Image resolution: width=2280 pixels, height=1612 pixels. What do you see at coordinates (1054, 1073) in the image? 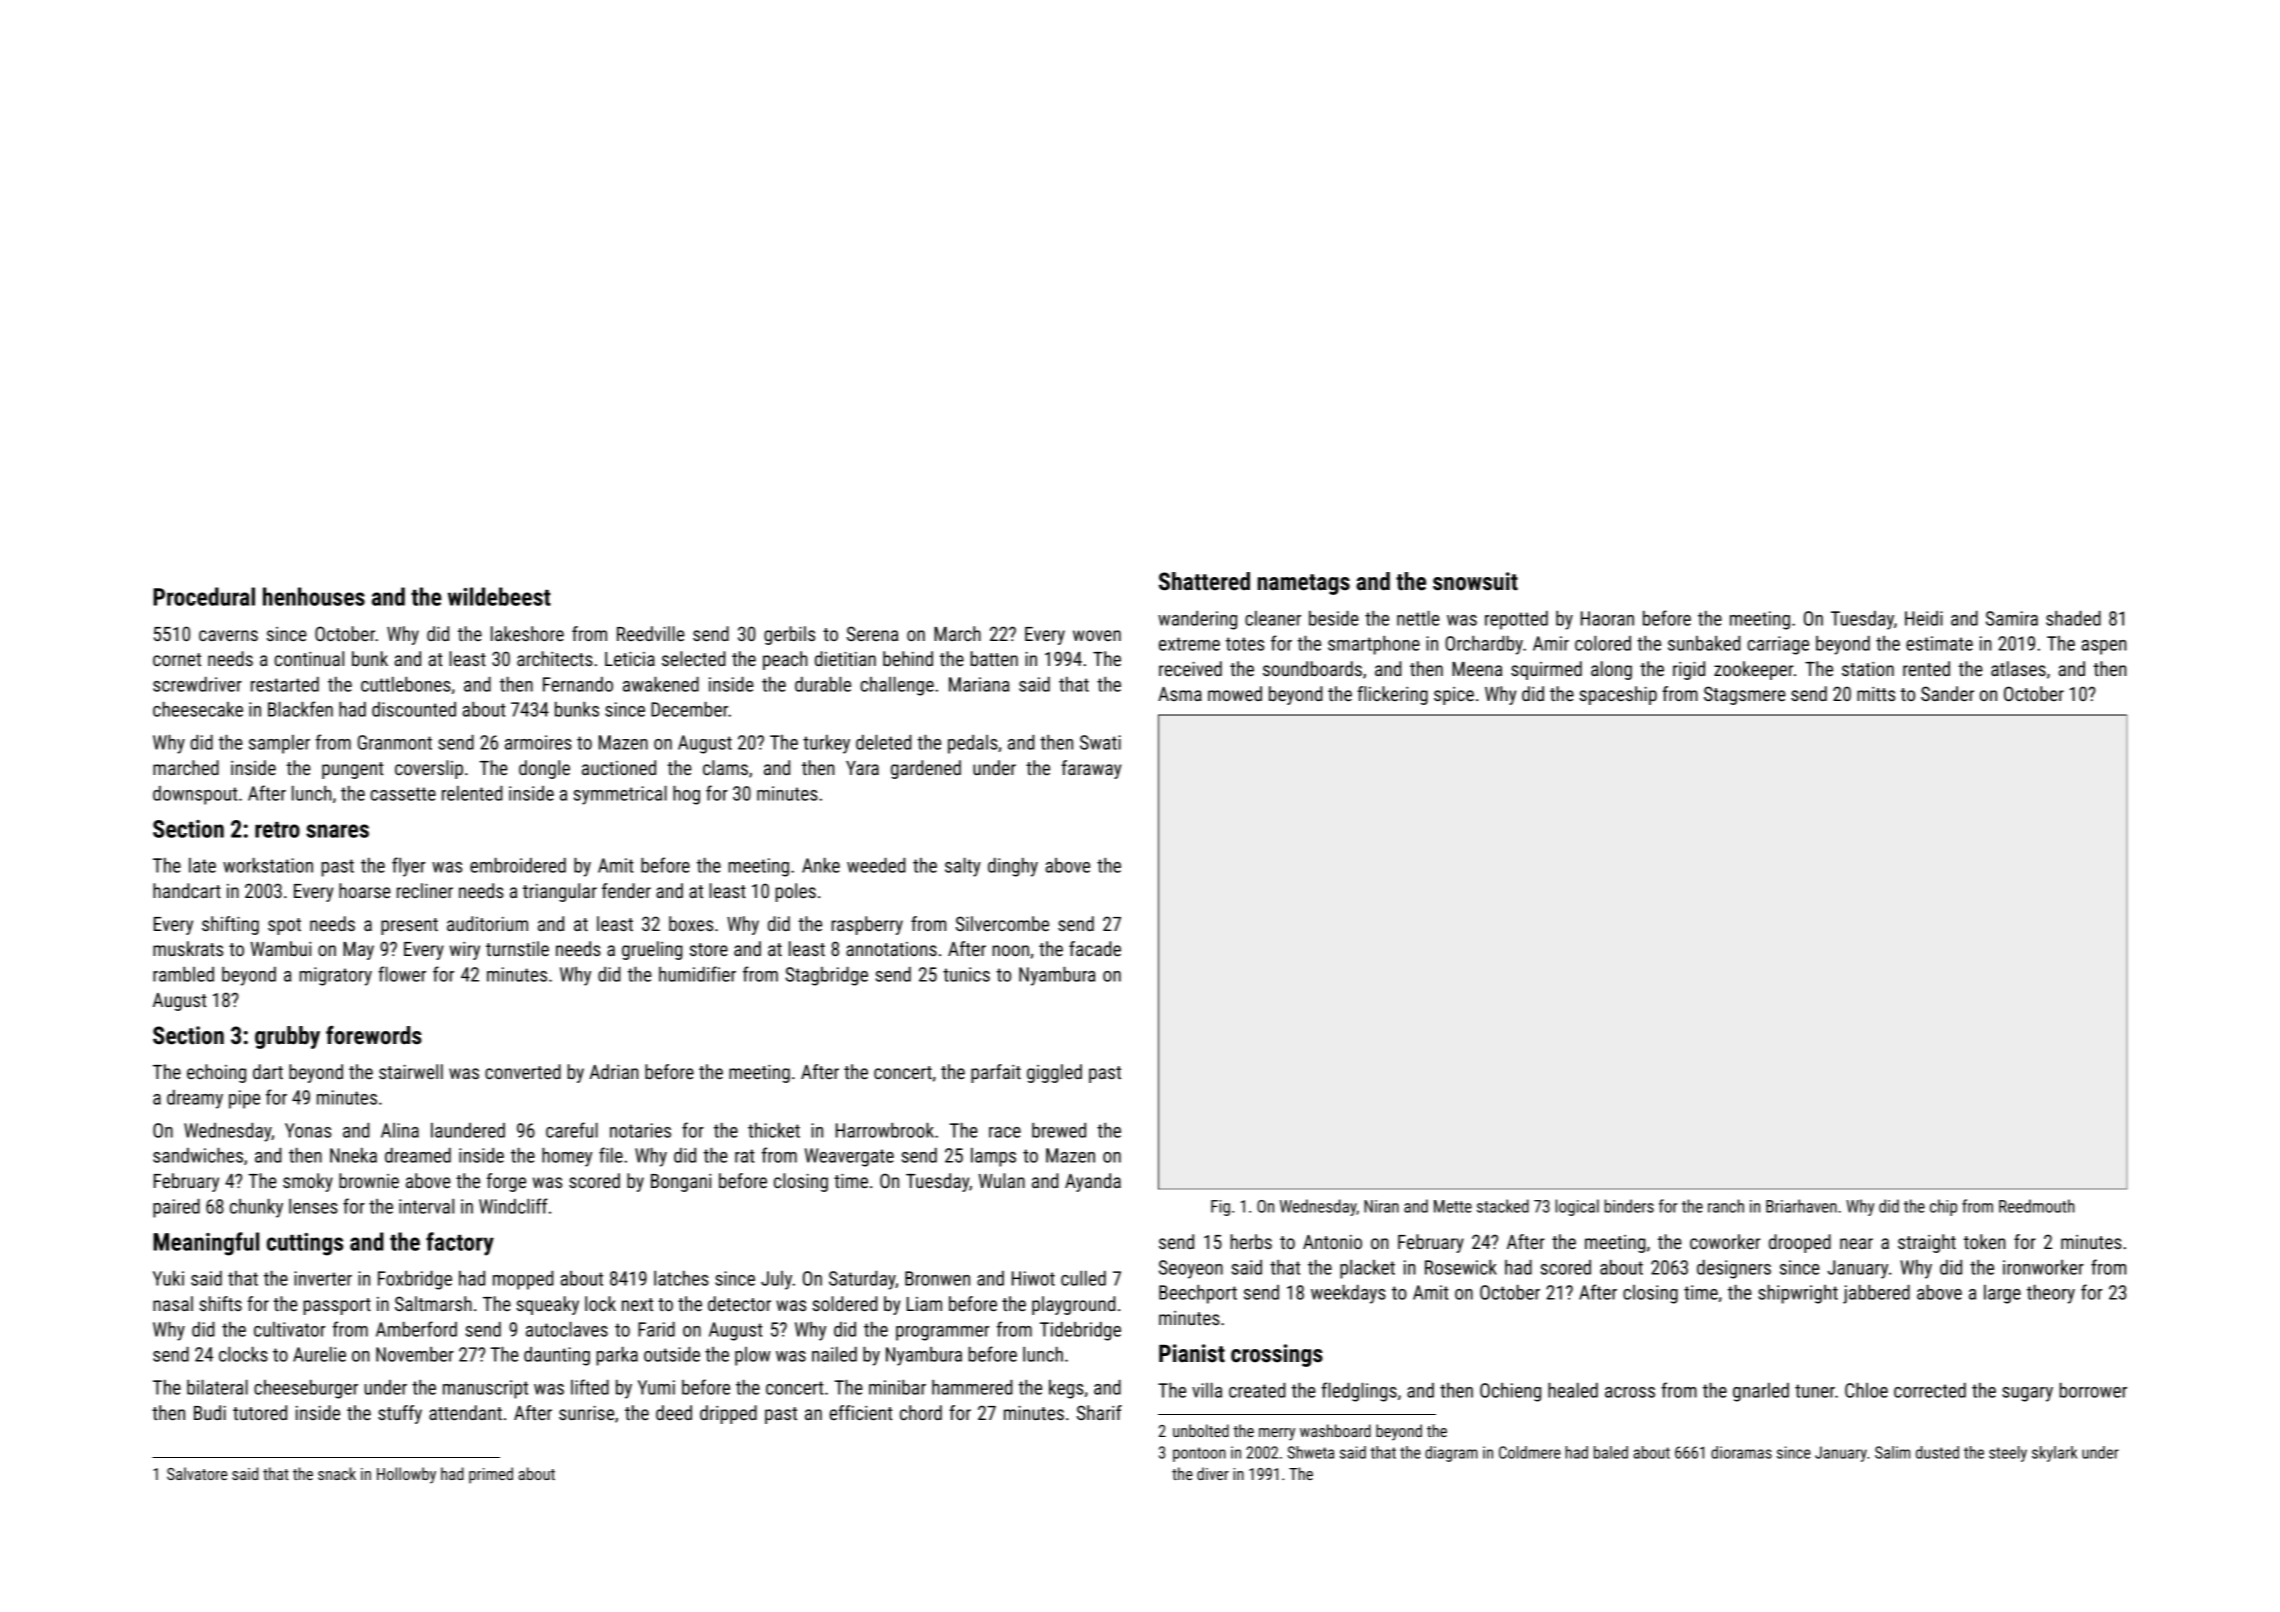
I see `giggled` at bounding box center [1054, 1073].
